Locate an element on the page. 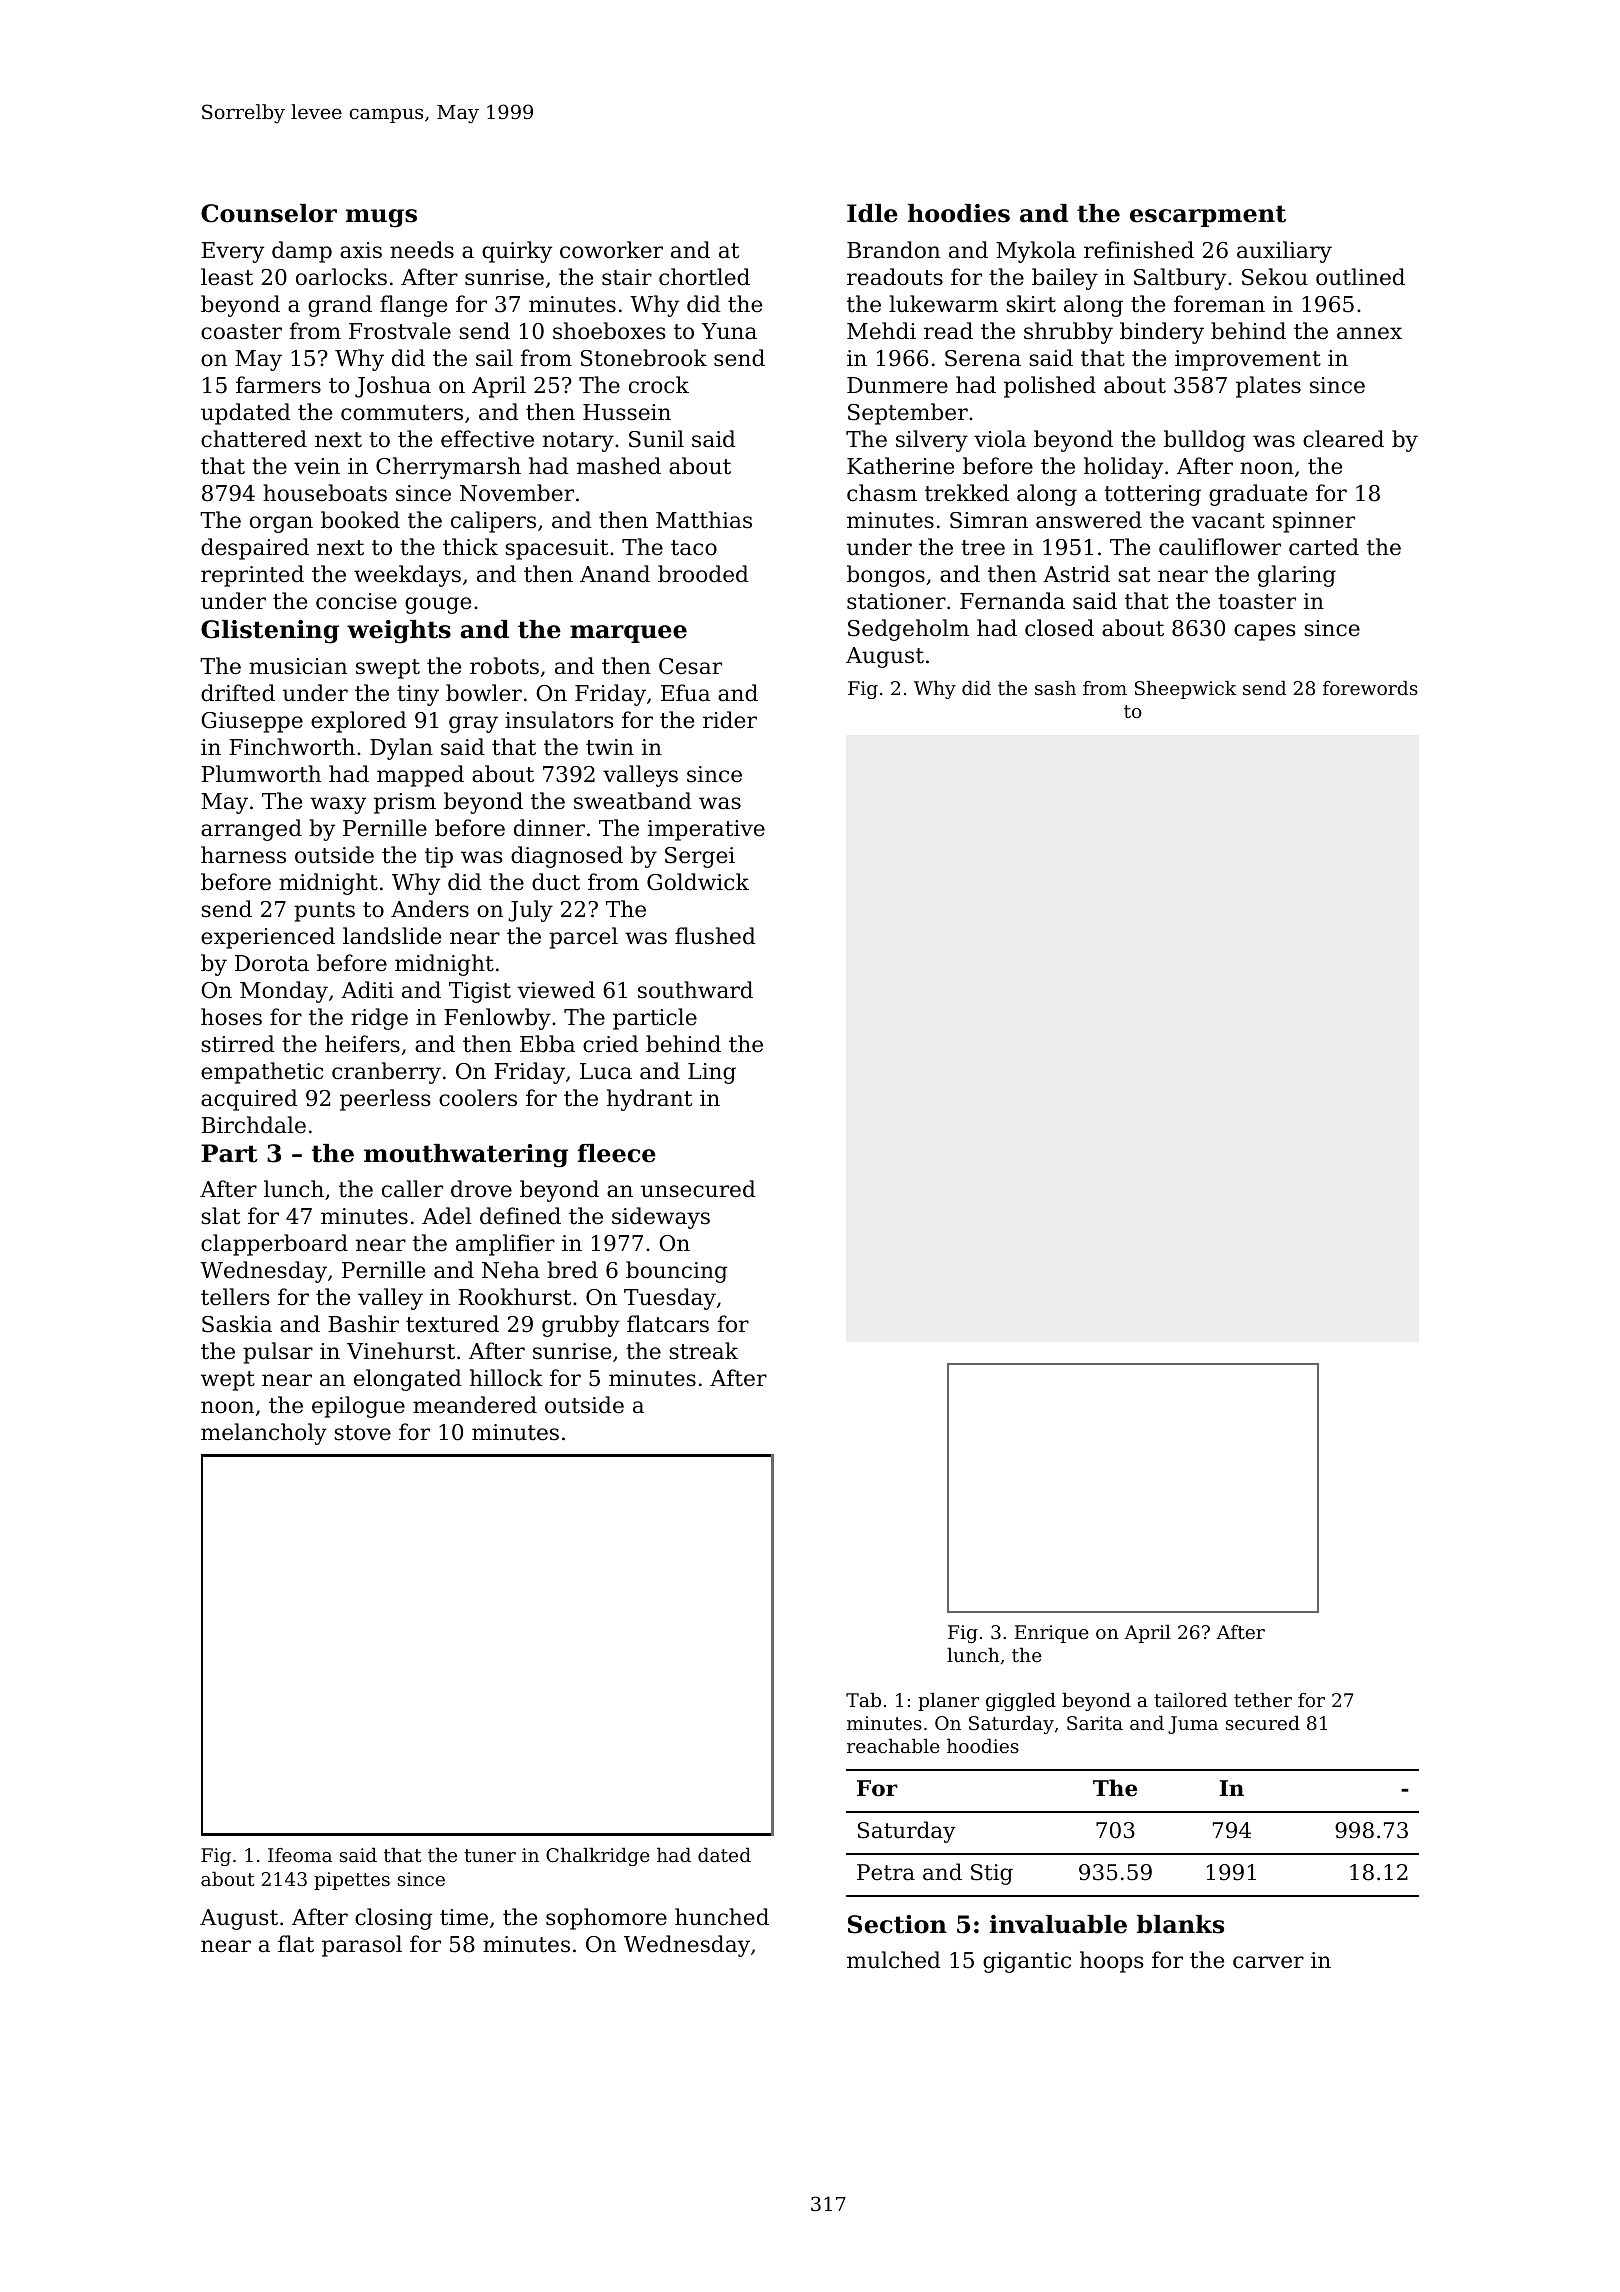 Image resolution: width=1620 pixels, height=2292 pixels. Ling is located at coordinates (712, 1073).
